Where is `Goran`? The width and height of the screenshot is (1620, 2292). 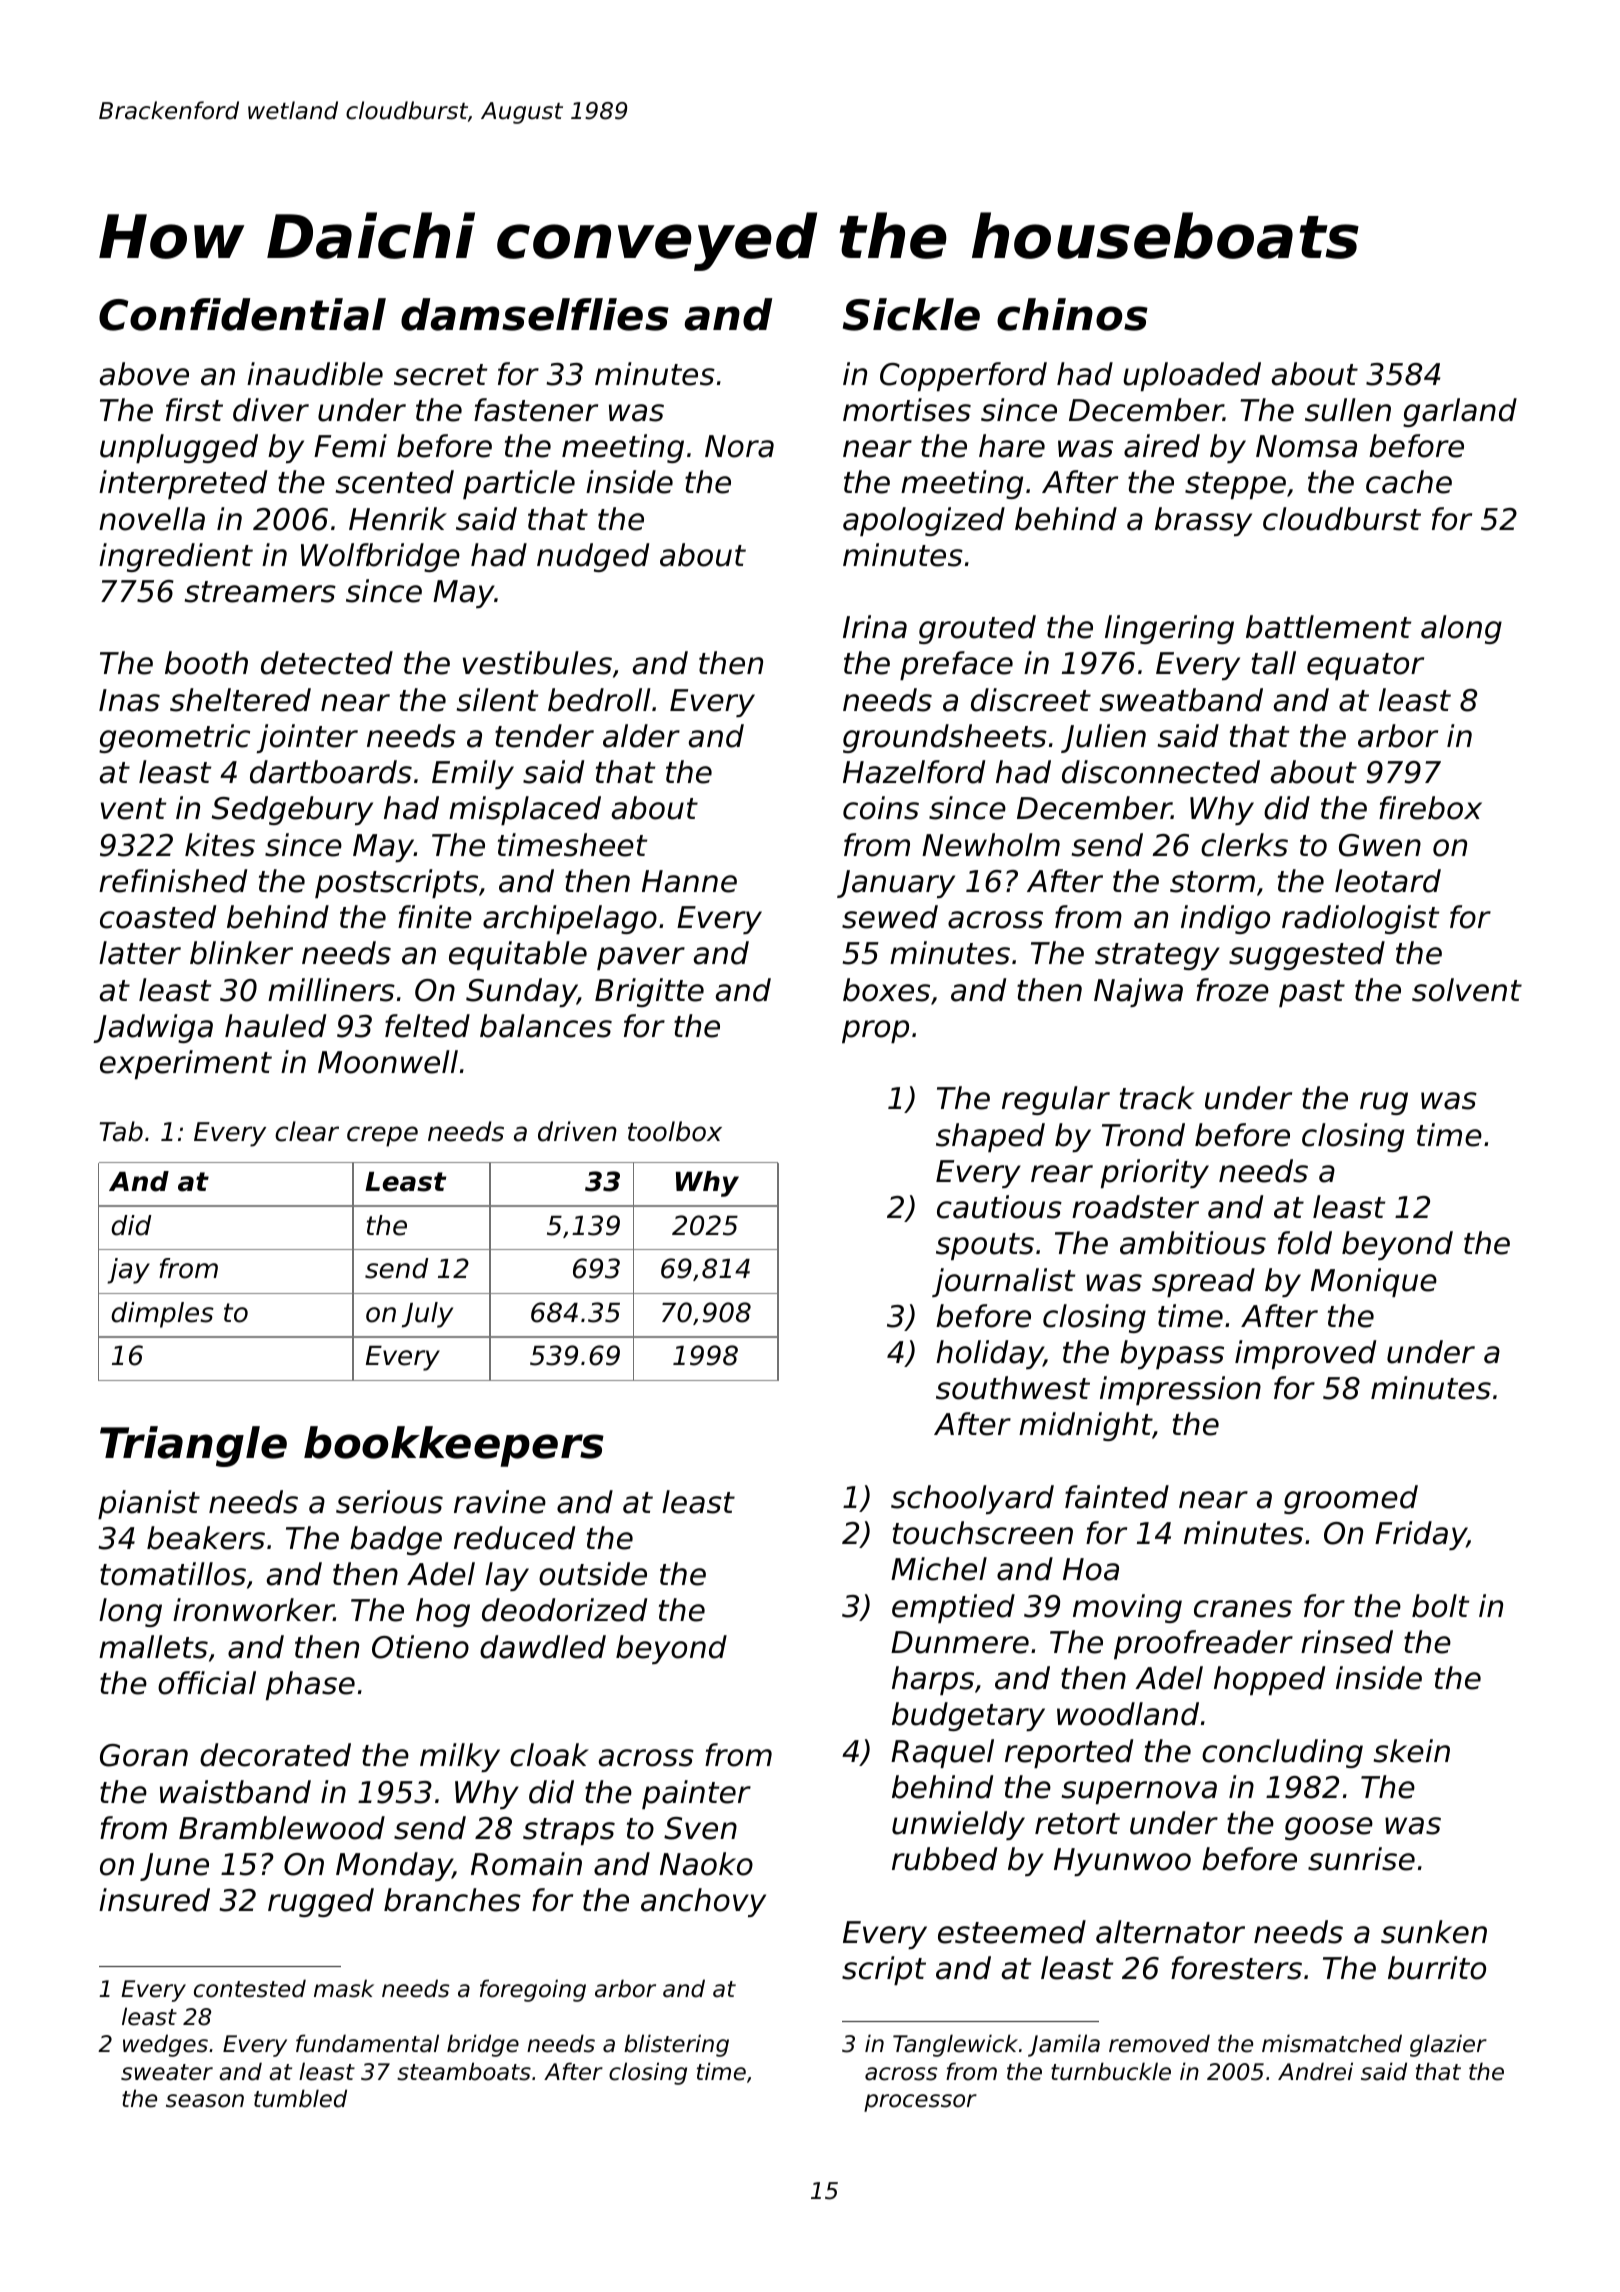
Goran is located at coordinates (144, 1755).
